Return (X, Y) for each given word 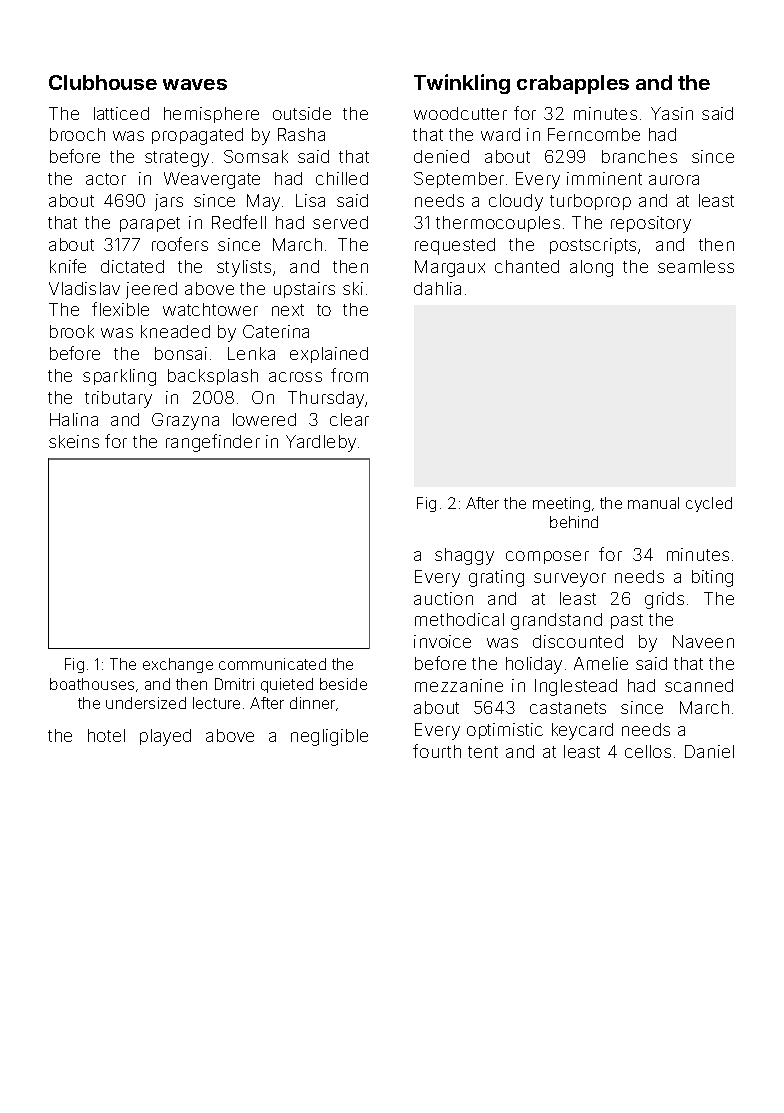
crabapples (573, 84)
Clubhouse (103, 82)
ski (353, 288)
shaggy (464, 556)
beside (343, 684)
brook (72, 331)
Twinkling (462, 84)
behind (574, 522)
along (591, 268)
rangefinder (213, 443)
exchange (178, 665)
